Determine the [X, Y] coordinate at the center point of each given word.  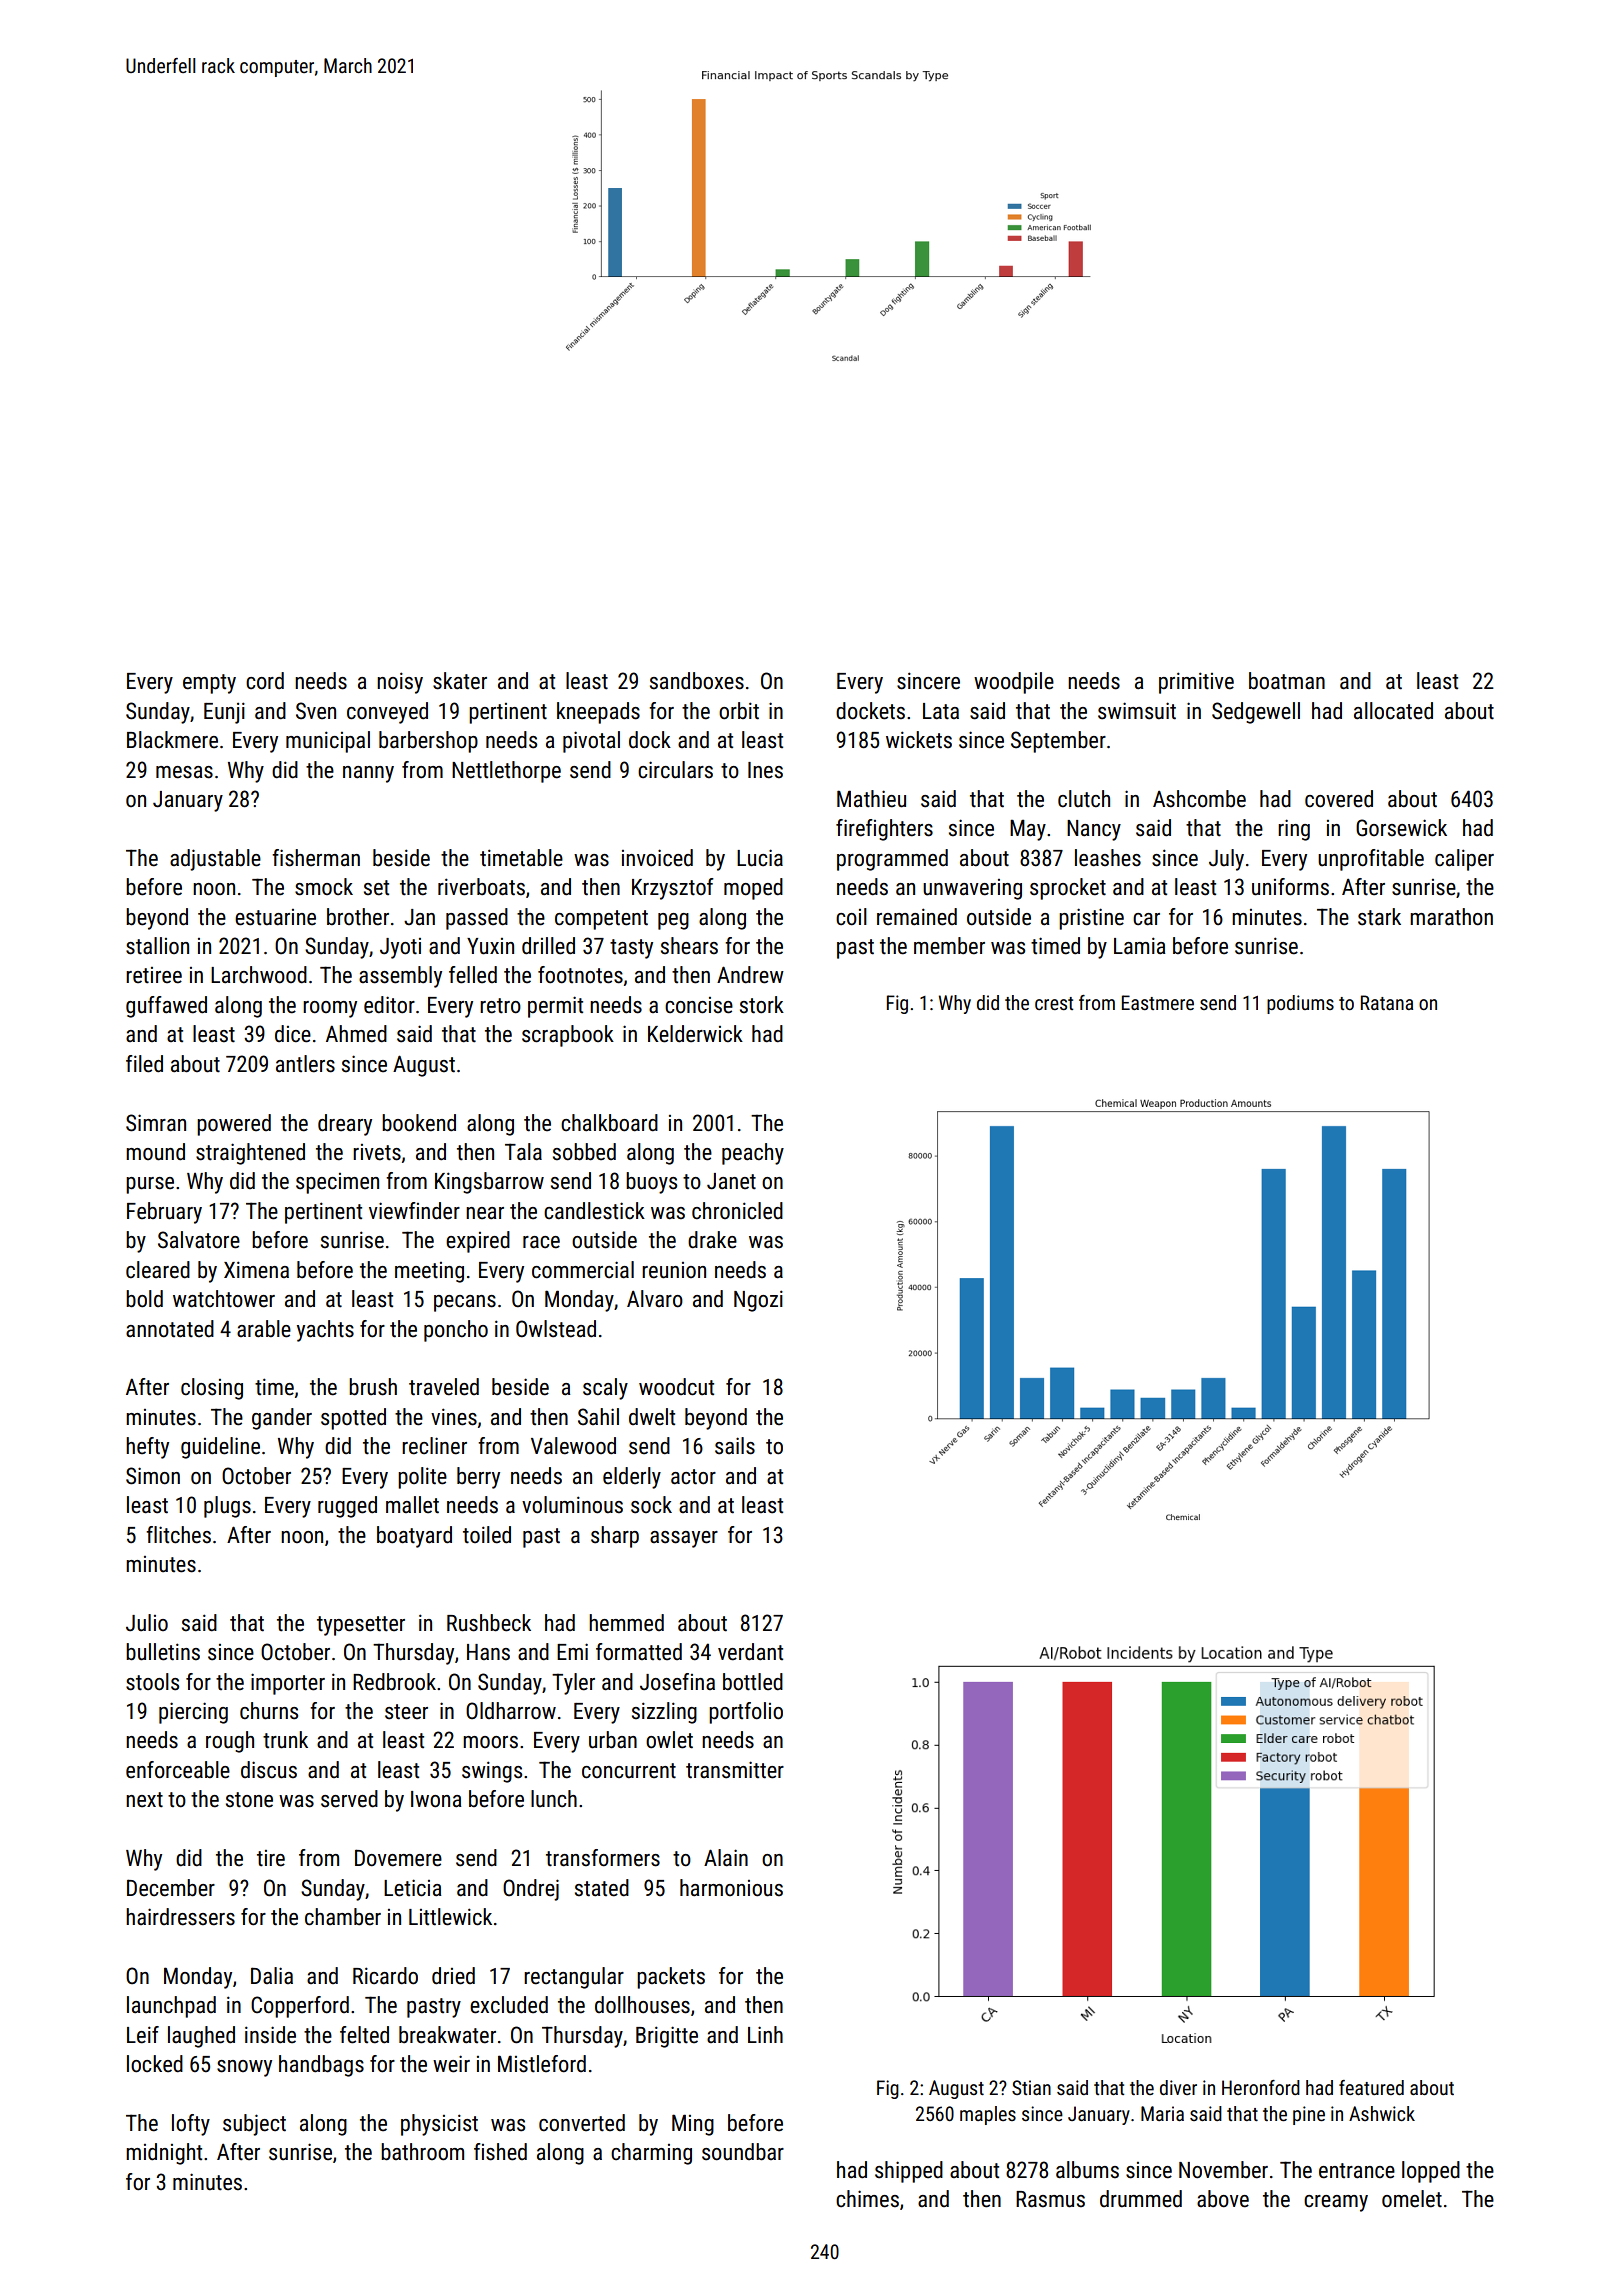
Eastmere [1158, 1002]
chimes [867, 2199]
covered [1339, 799]
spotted [353, 1419]
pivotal [591, 742]
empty [209, 684]
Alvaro [655, 1299]
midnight [164, 2154]
